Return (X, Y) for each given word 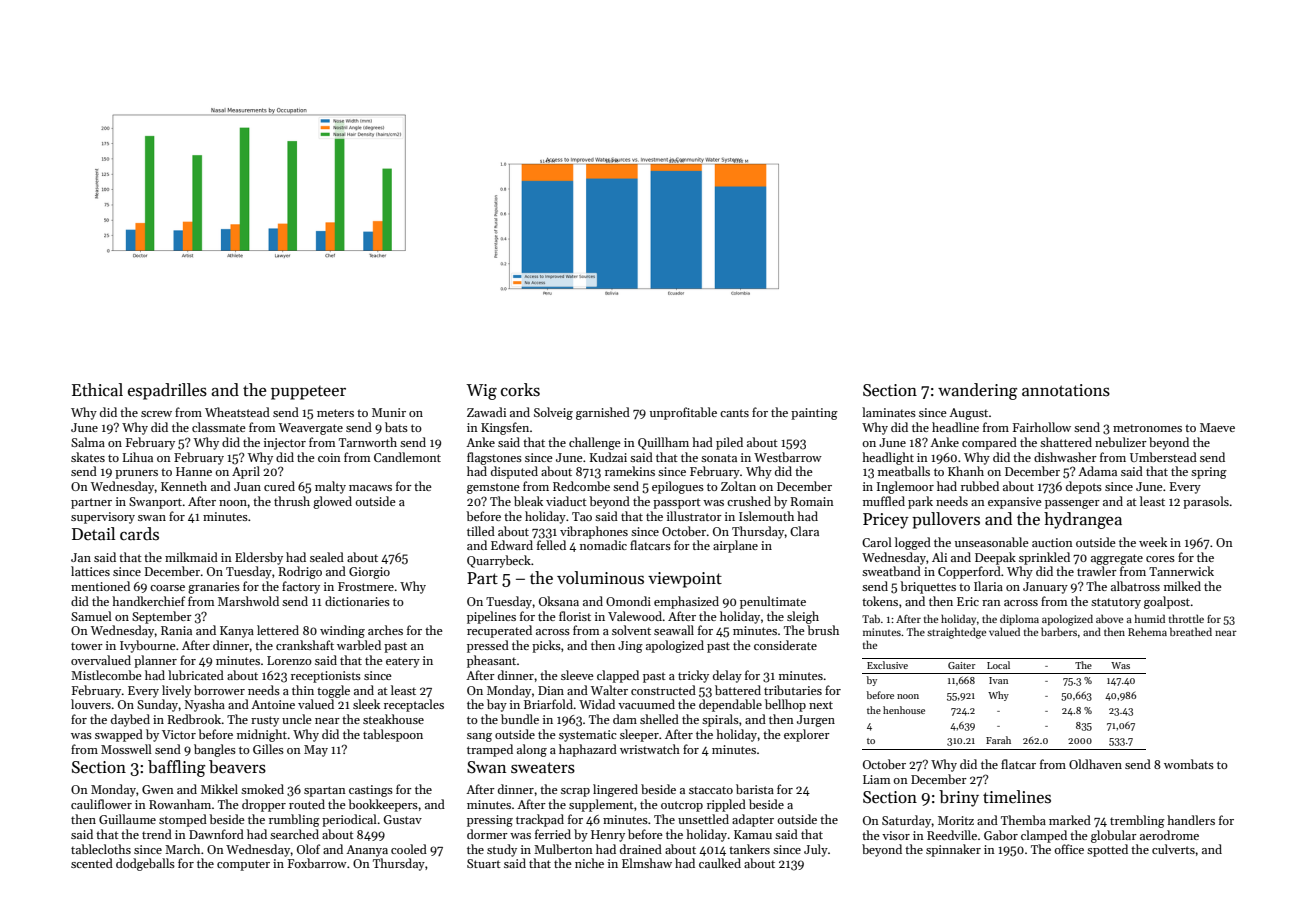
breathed (1191, 631)
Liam (877, 779)
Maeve (1217, 427)
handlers (1191, 820)
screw (156, 414)
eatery (403, 662)
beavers (237, 767)
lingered (615, 790)
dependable (730, 705)
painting (814, 414)
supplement (601, 805)
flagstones (494, 458)
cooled (409, 849)
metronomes (1147, 428)
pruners (136, 474)
